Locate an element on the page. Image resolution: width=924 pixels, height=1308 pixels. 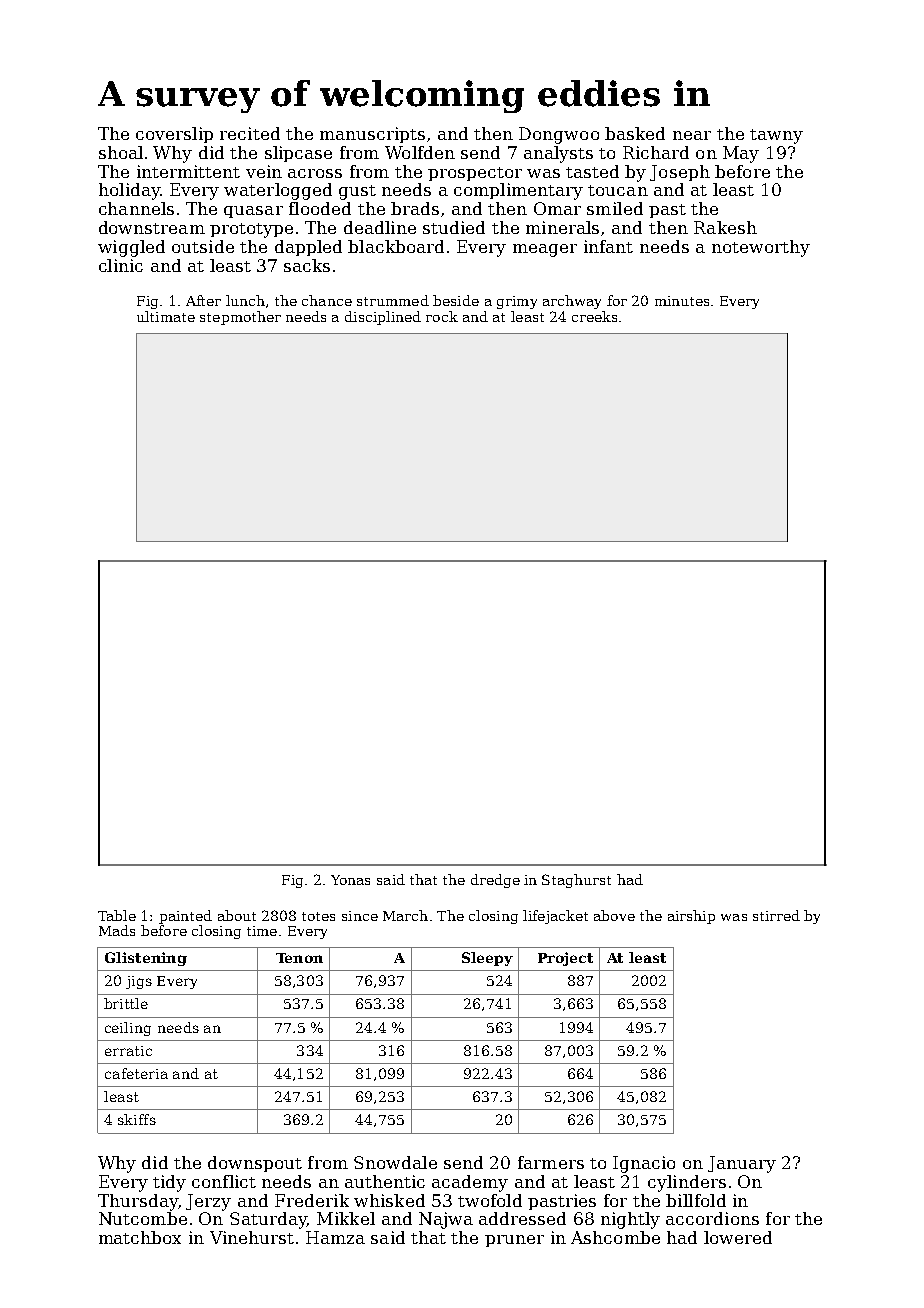
grimy is located at coordinates (517, 302).
